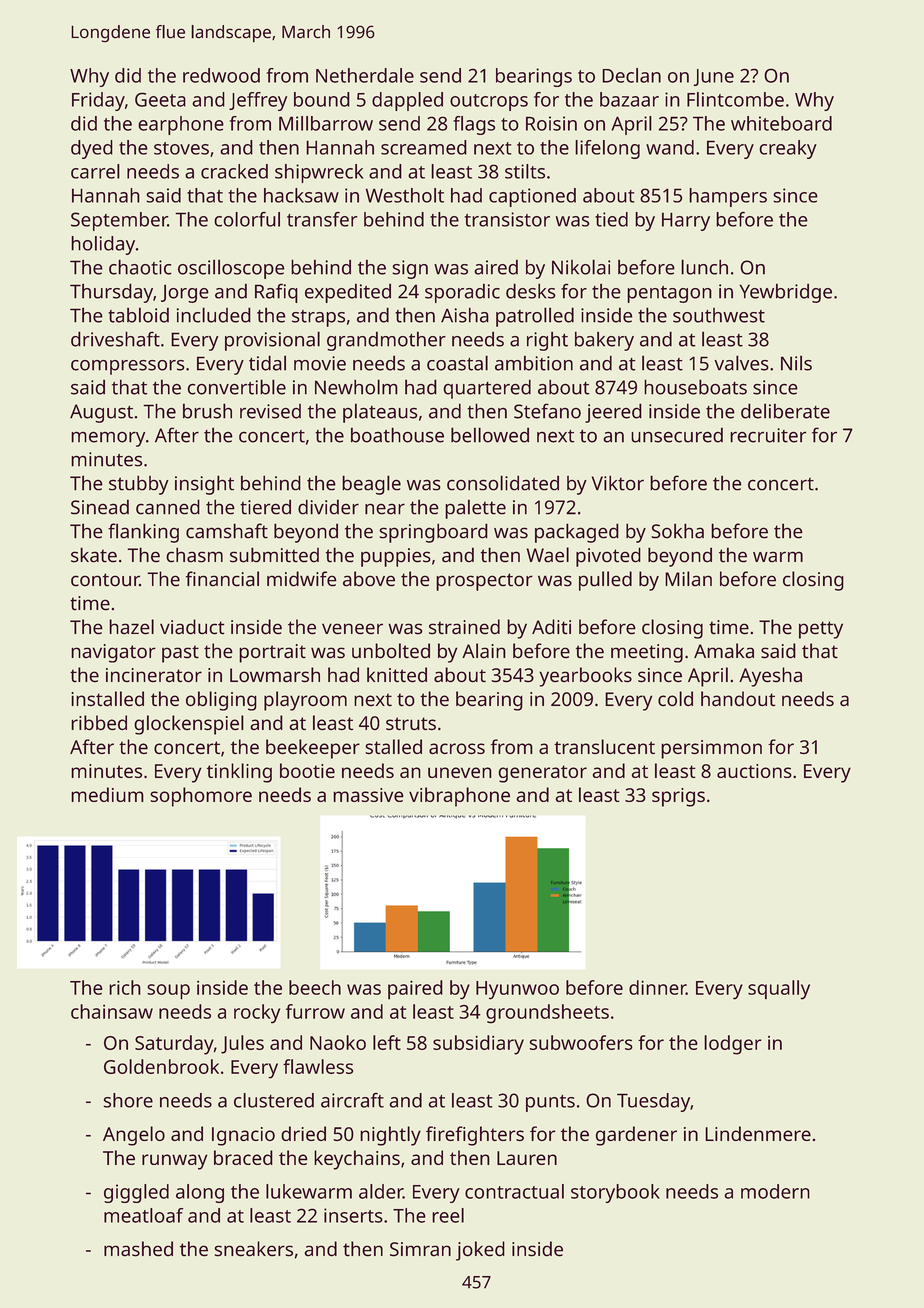  What do you see at coordinates (677, 531) in the image?
I see `Sokha` at bounding box center [677, 531].
